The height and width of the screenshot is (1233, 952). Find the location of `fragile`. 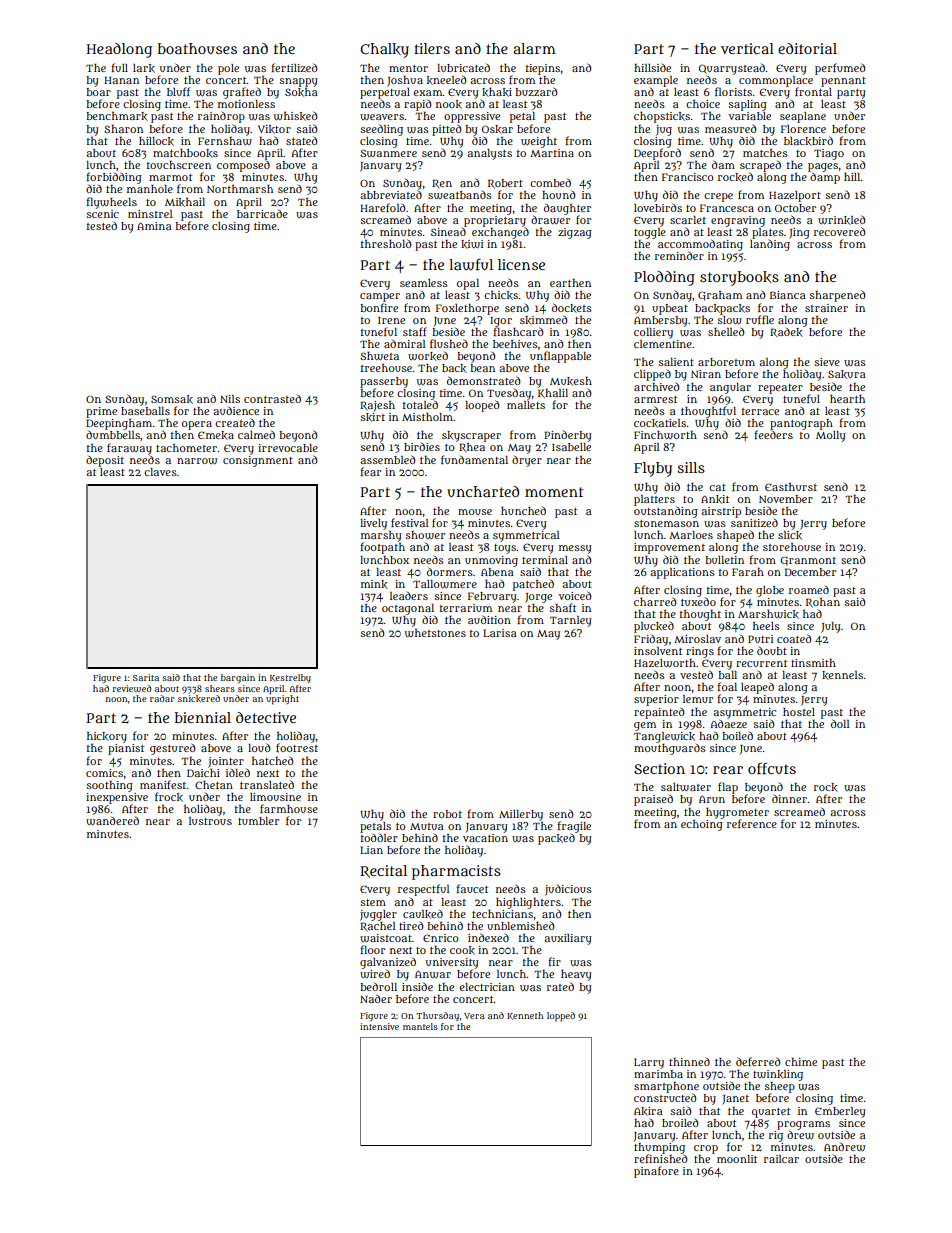

fragile is located at coordinates (574, 827).
